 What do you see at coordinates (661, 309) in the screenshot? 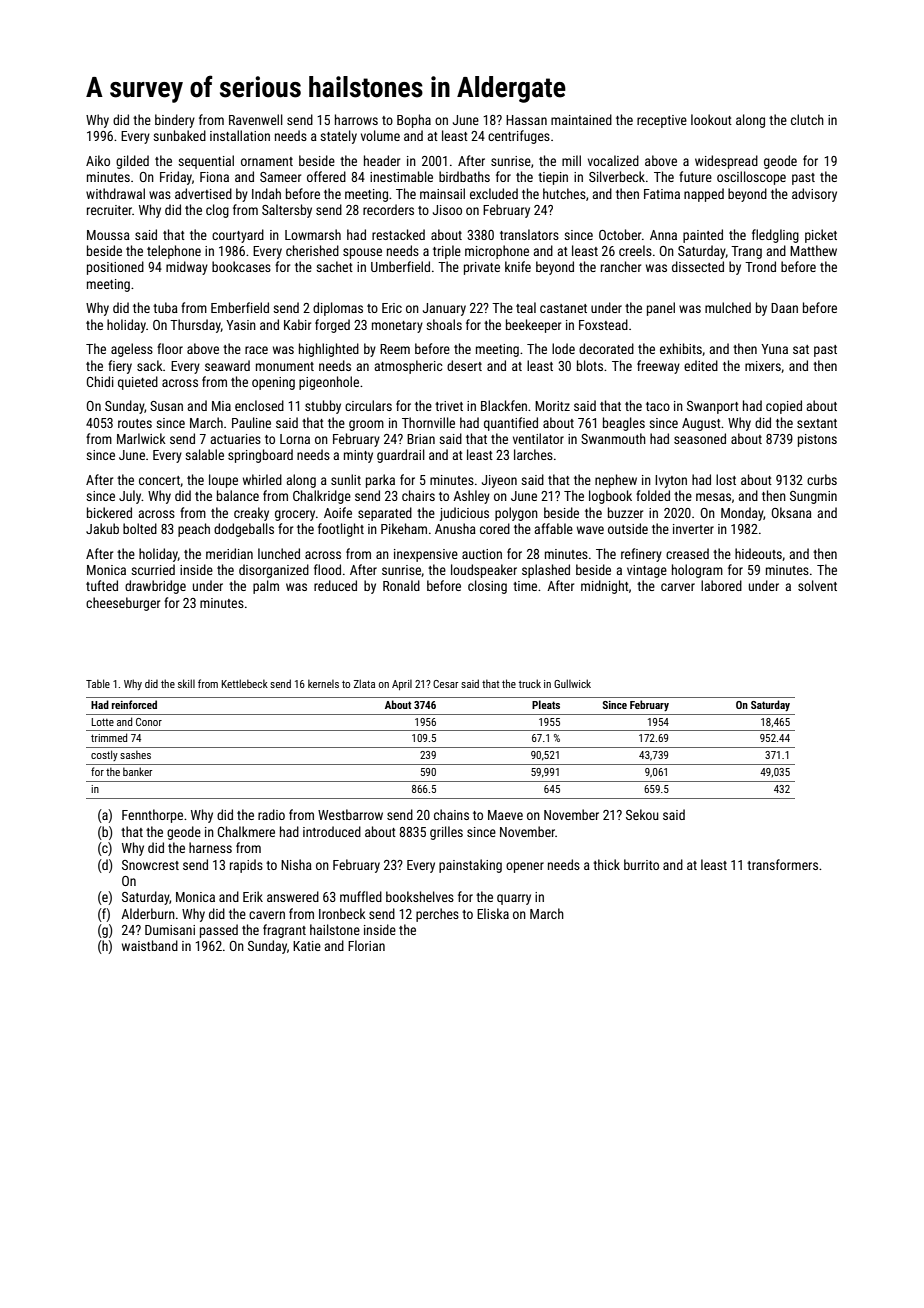
I see `panel` at bounding box center [661, 309].
